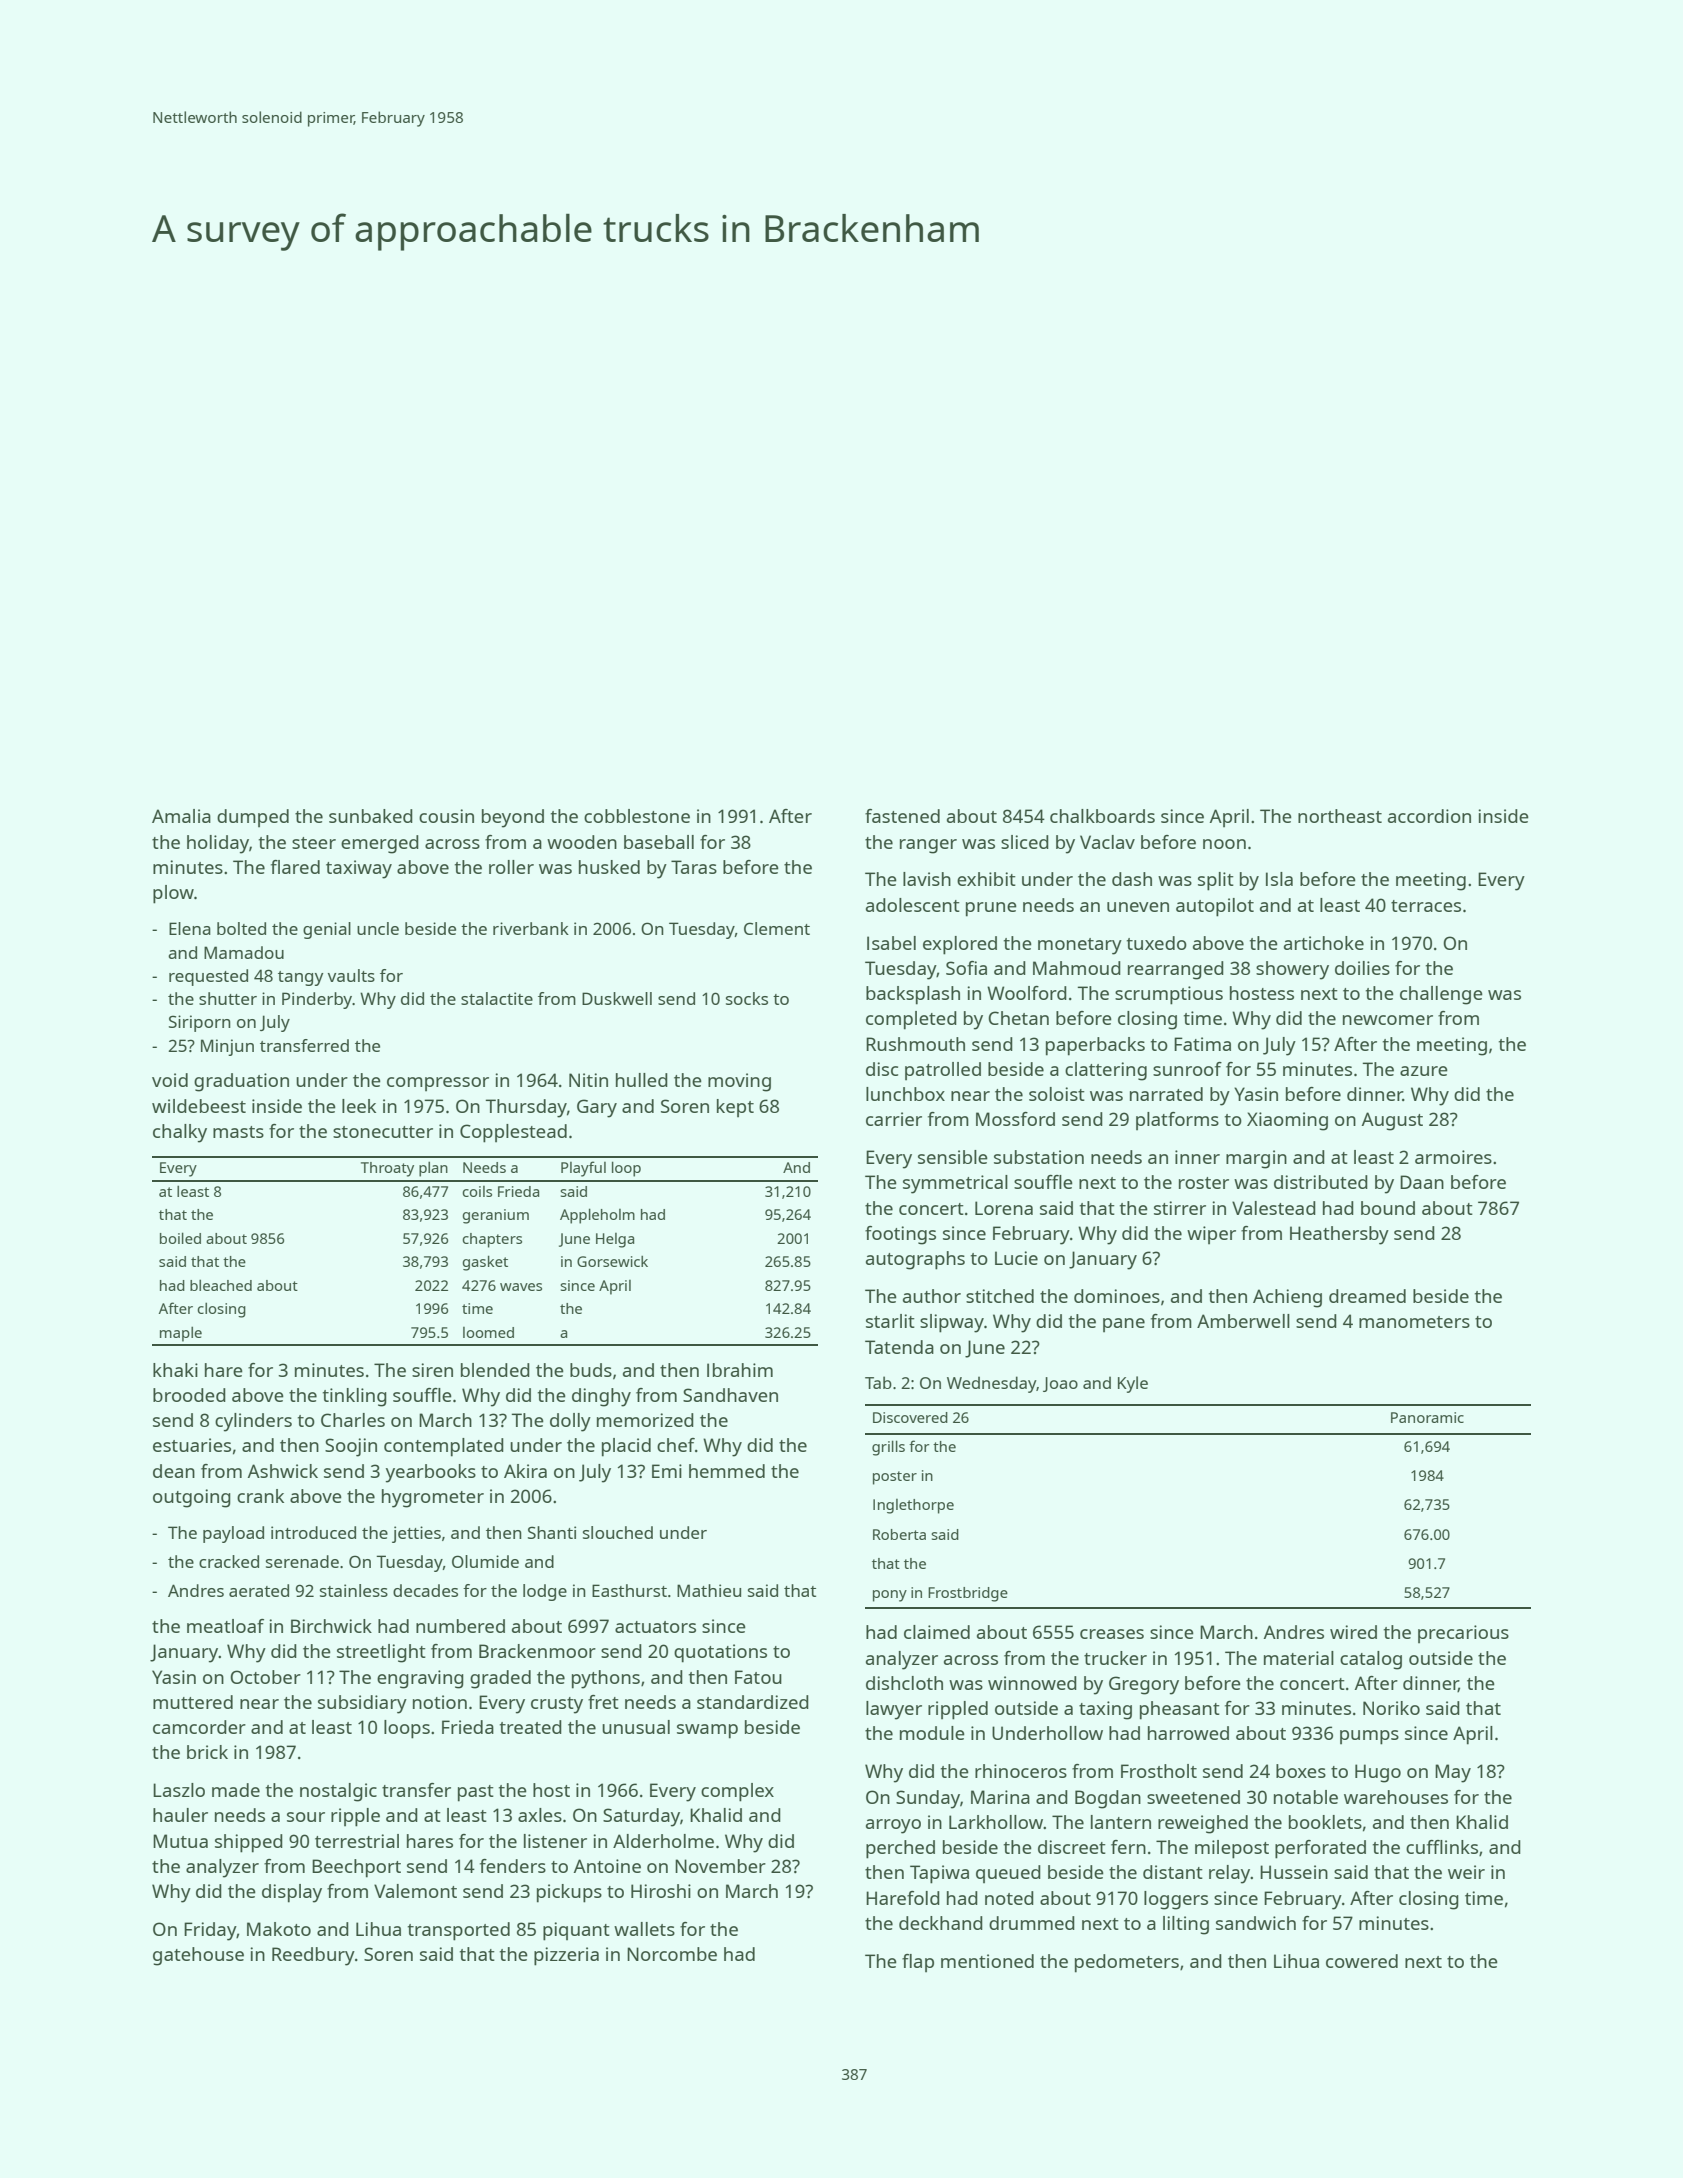  What do you see at coordinates (566, 1956) in the page?
I see `pizzeria` at bounding box center [566, 1956].
